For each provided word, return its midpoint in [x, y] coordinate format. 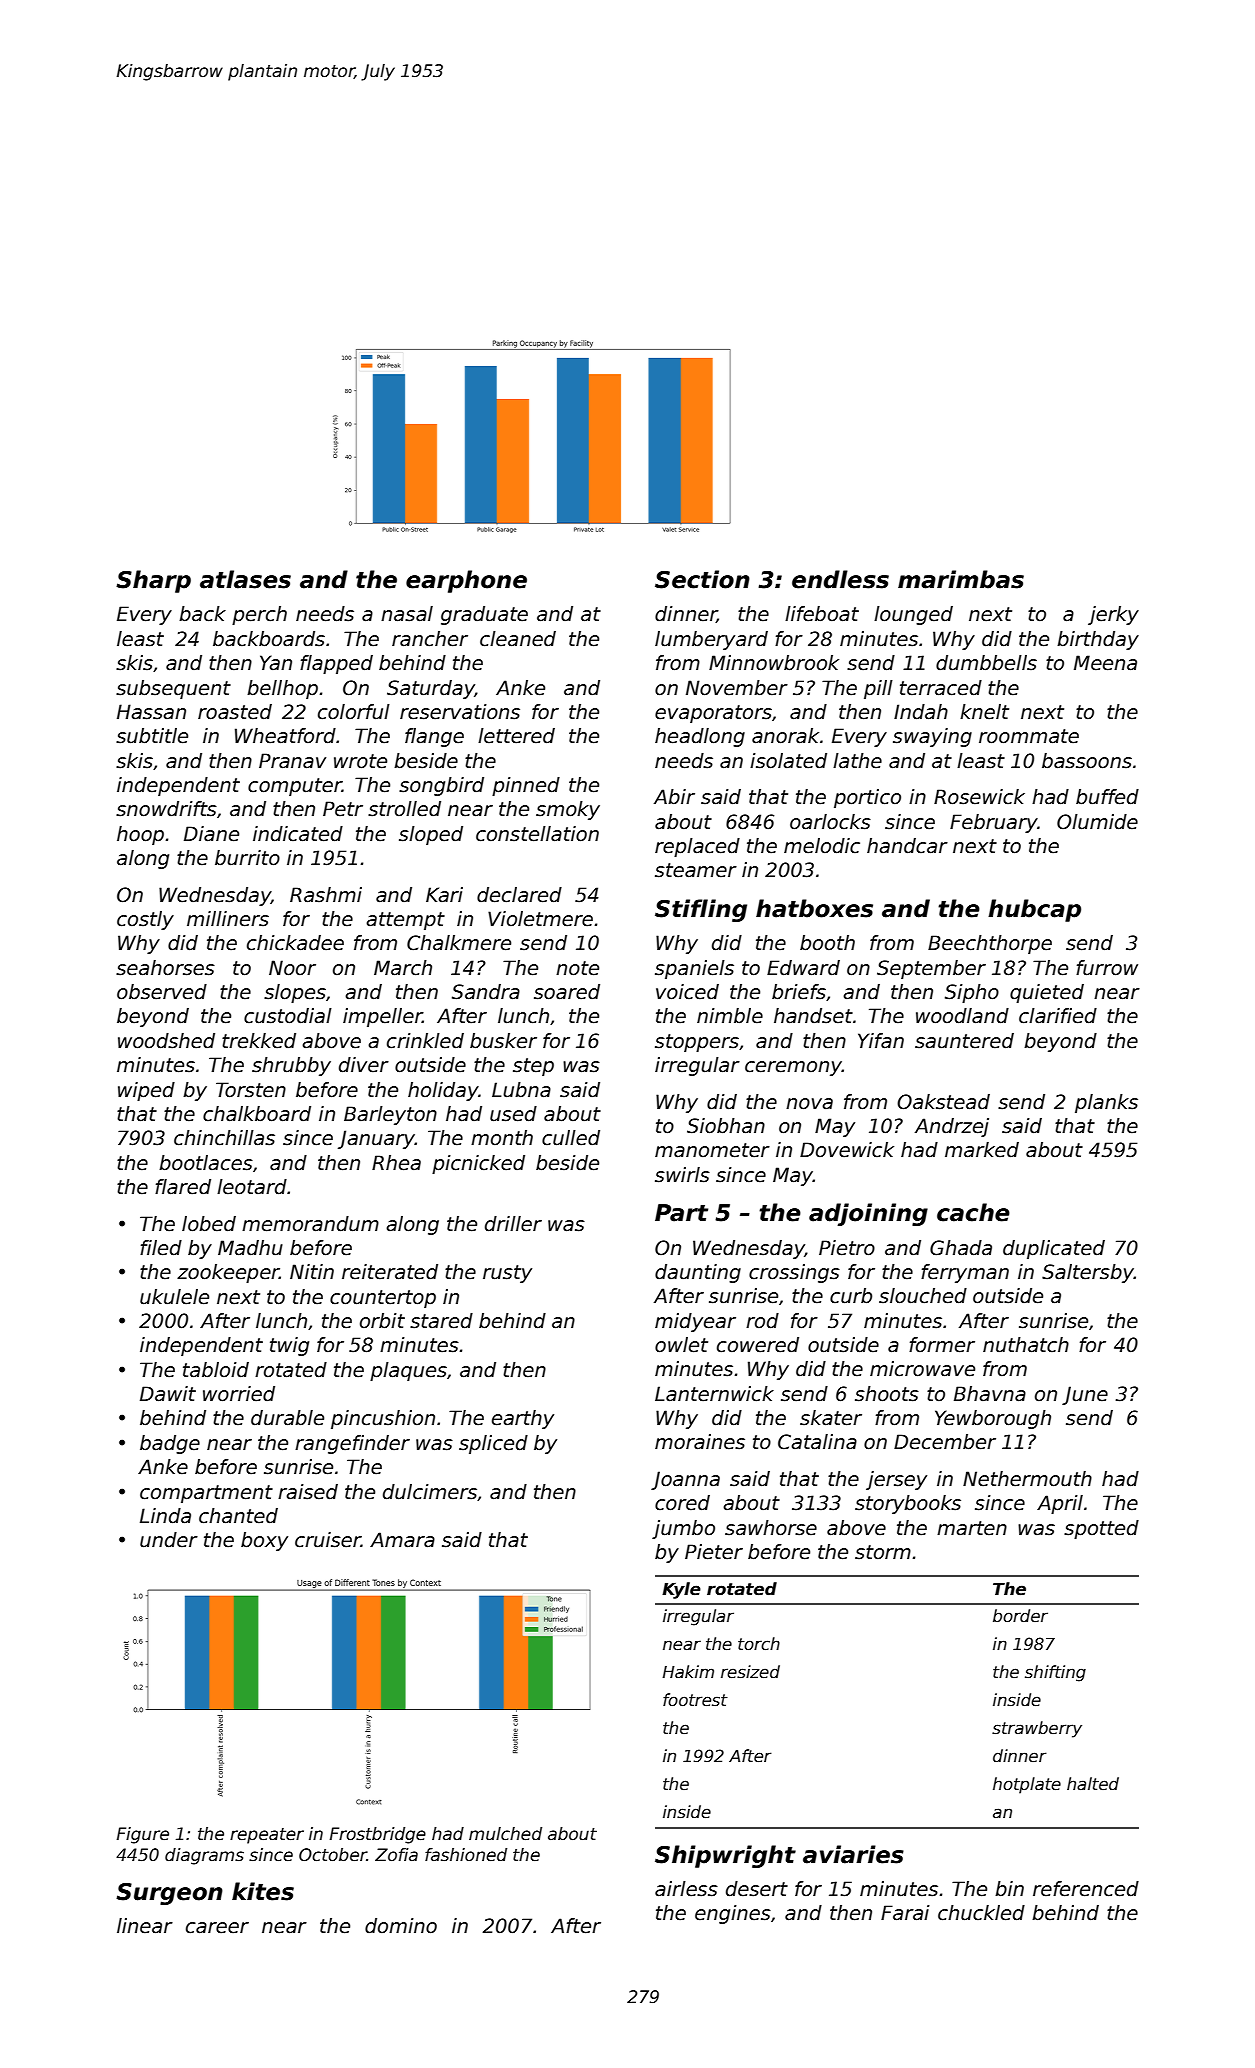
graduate [484, 615]
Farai [905, 1913]
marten [972, 1528]
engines [733, 1914]
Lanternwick [714, 1394]
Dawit [168, 1394]
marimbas [961, 579]
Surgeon [169, 1894]
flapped [336, 664]
